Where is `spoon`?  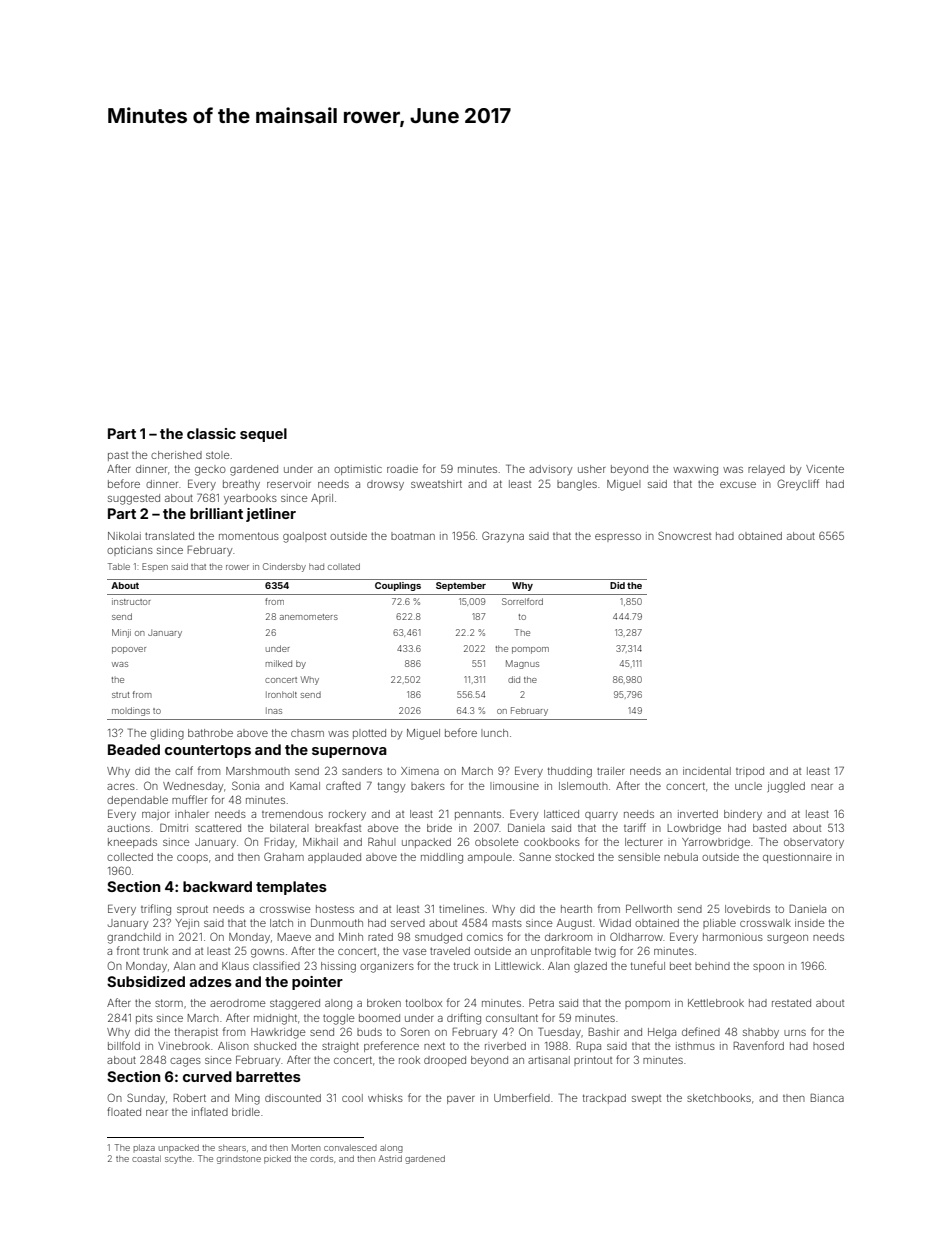
spoon is located at coordinates (768, 968).
